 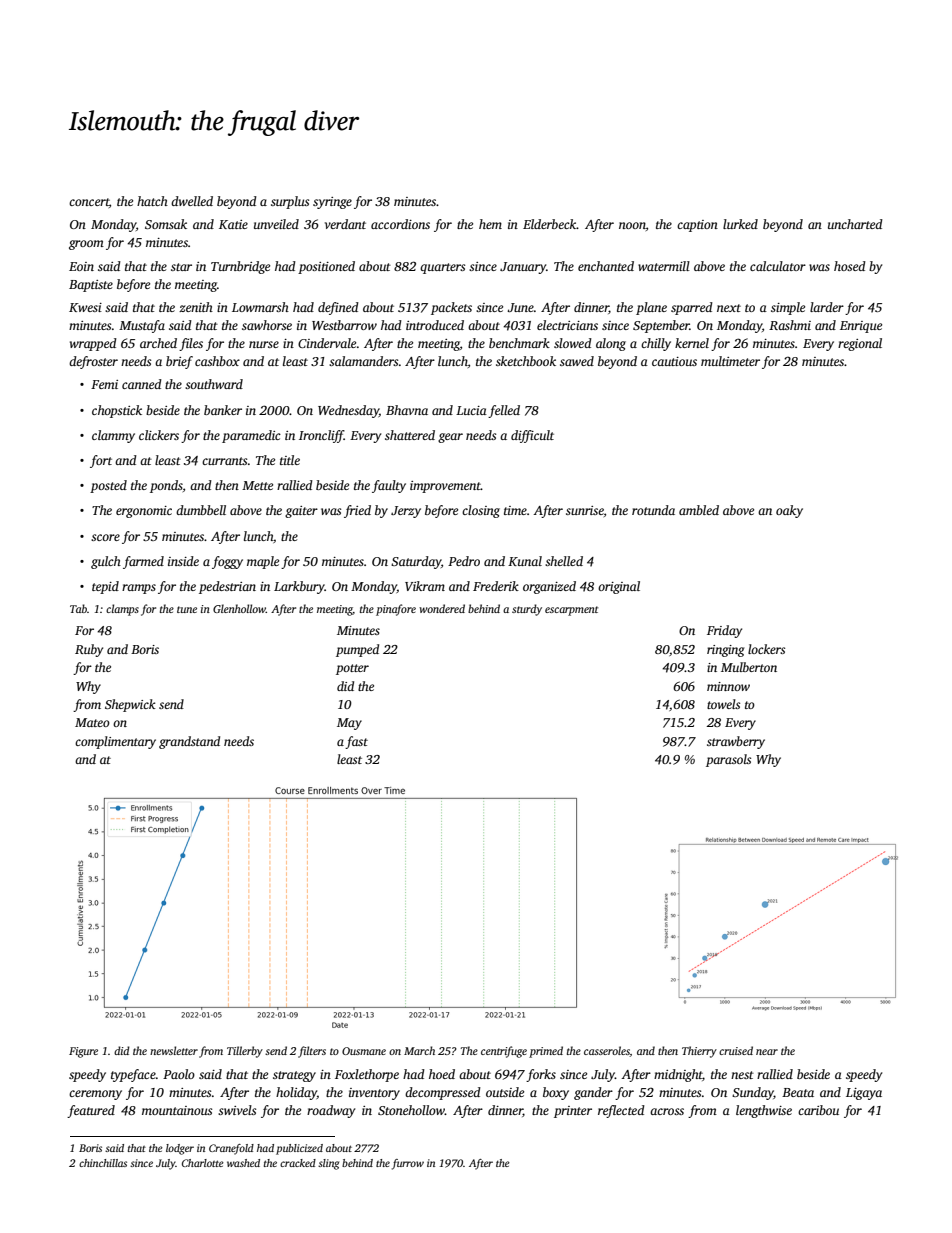 What do you see at coordinates (564, 561) in the image?
I see `shelled` at bounding box center [564, 561].
